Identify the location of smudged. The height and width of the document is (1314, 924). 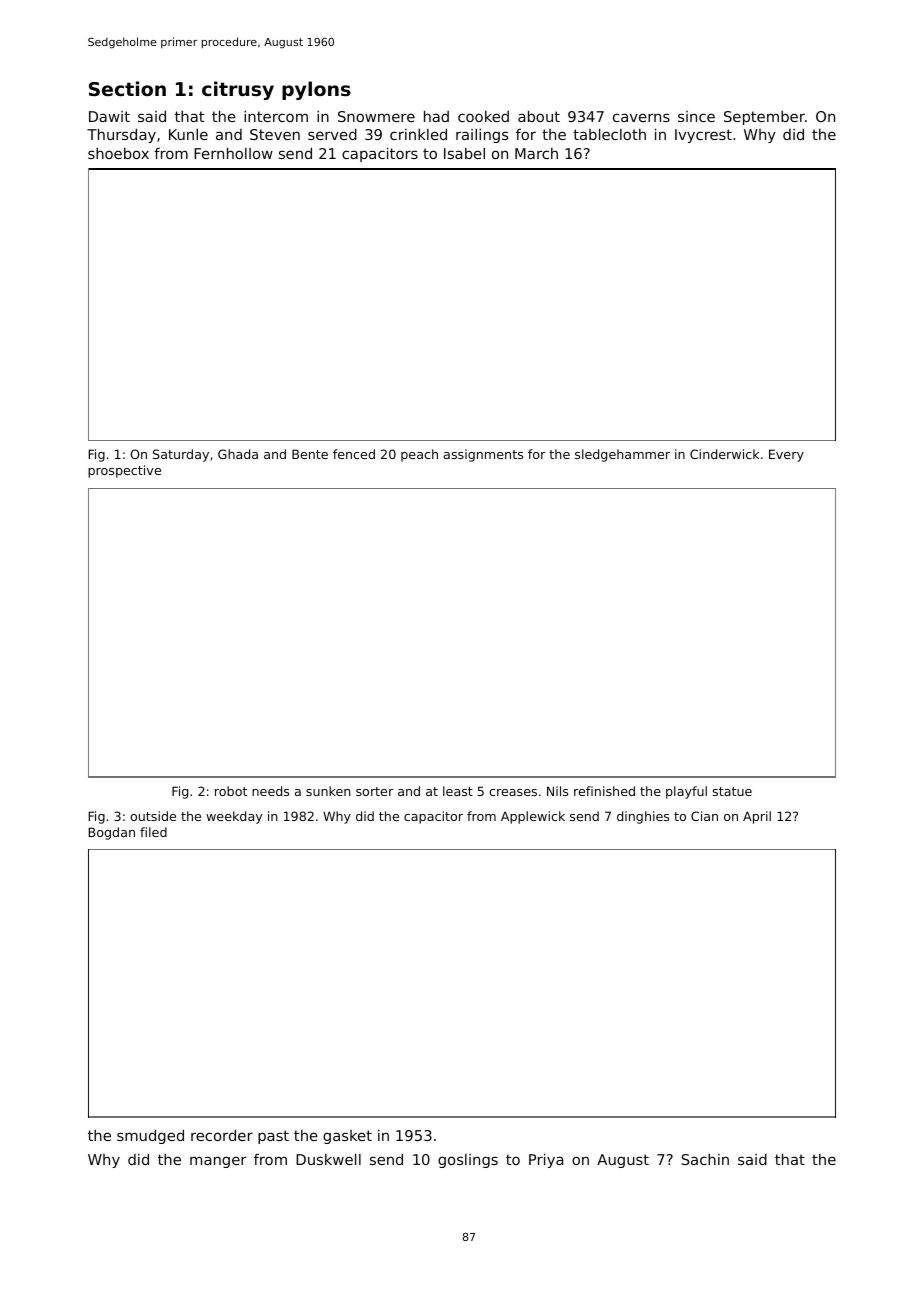
(150, 1136).
